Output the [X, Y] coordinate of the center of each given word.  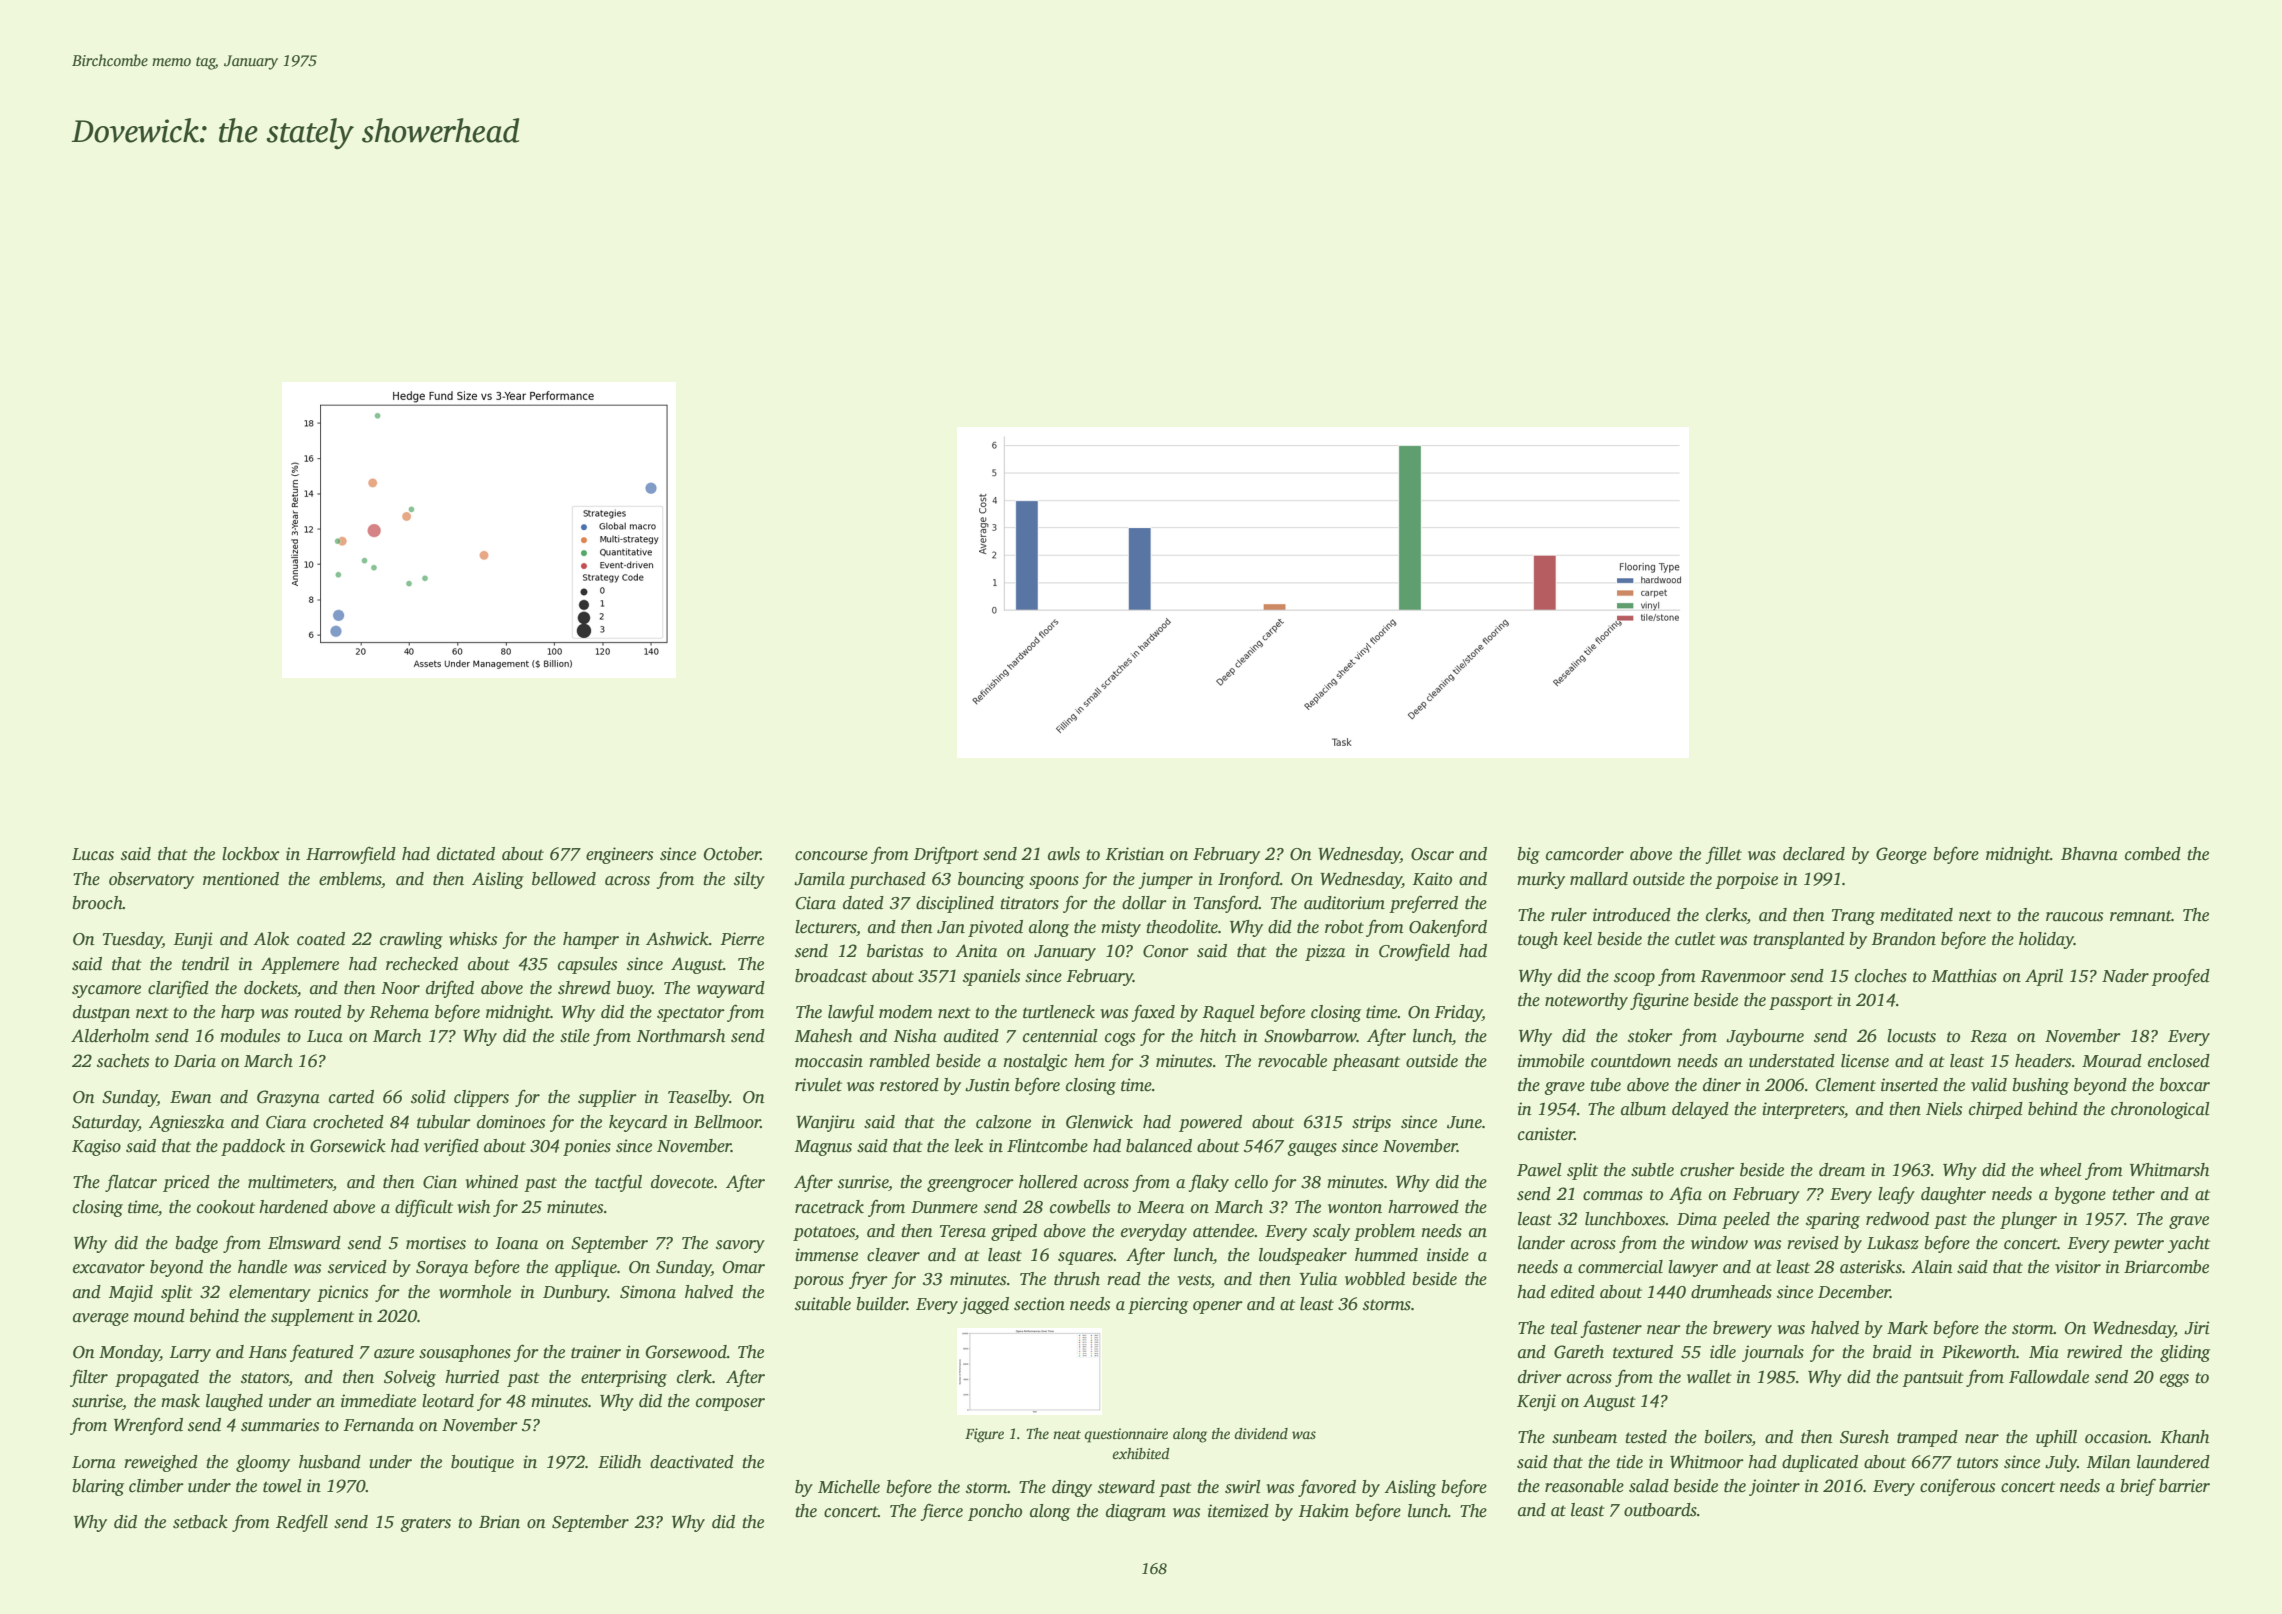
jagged [984, 1305]
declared [1814, 854]
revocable [1292, 1061]
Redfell [302, 1523]
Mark [1907, 1327]
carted [351, 1097]
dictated [466, 854]
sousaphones [465, 1353]
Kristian [1134, 854]
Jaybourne [1765, 1037]
